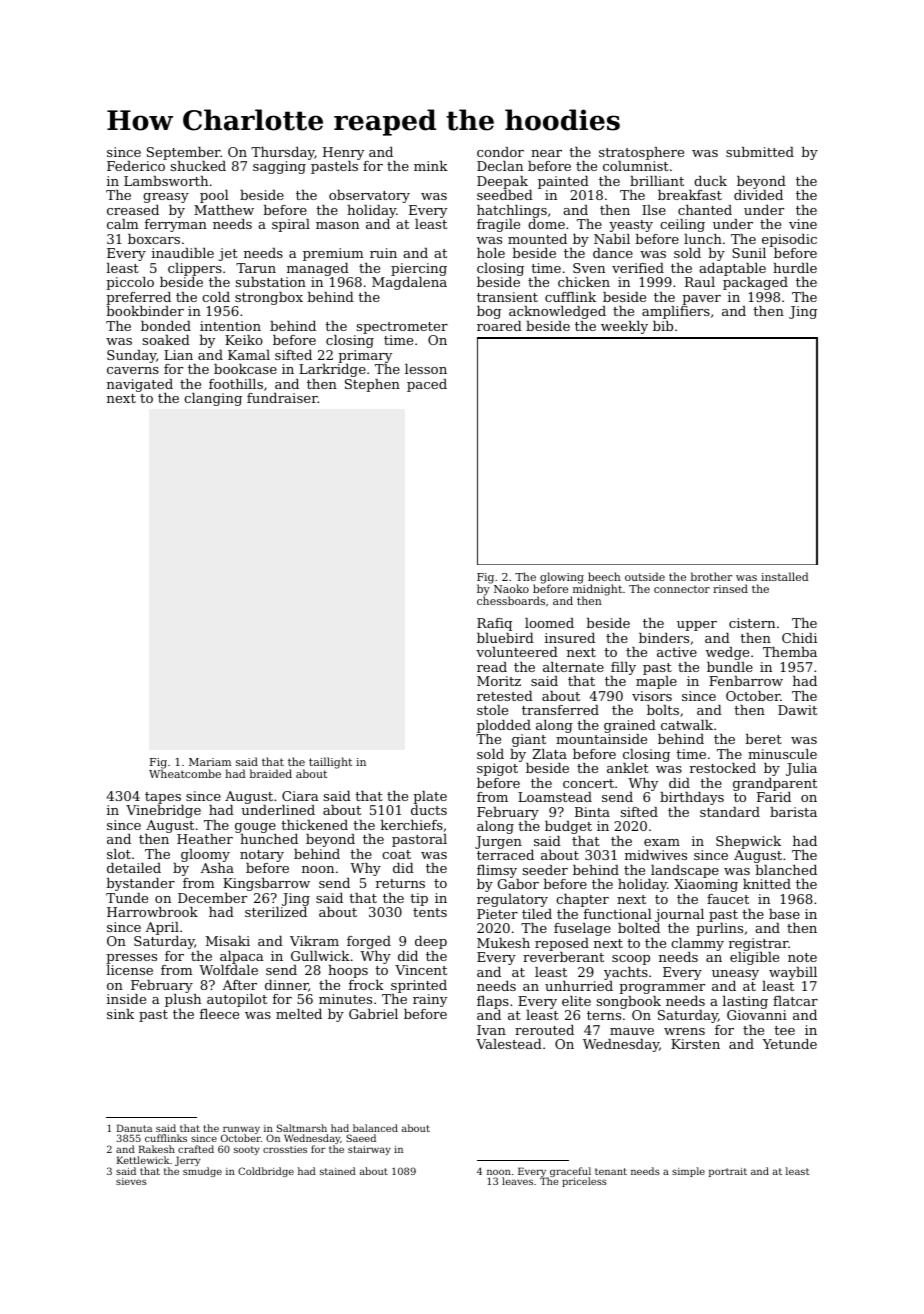 The width and height of the image is (924, 1314). I want to click on chapter, so click(582, 900).
